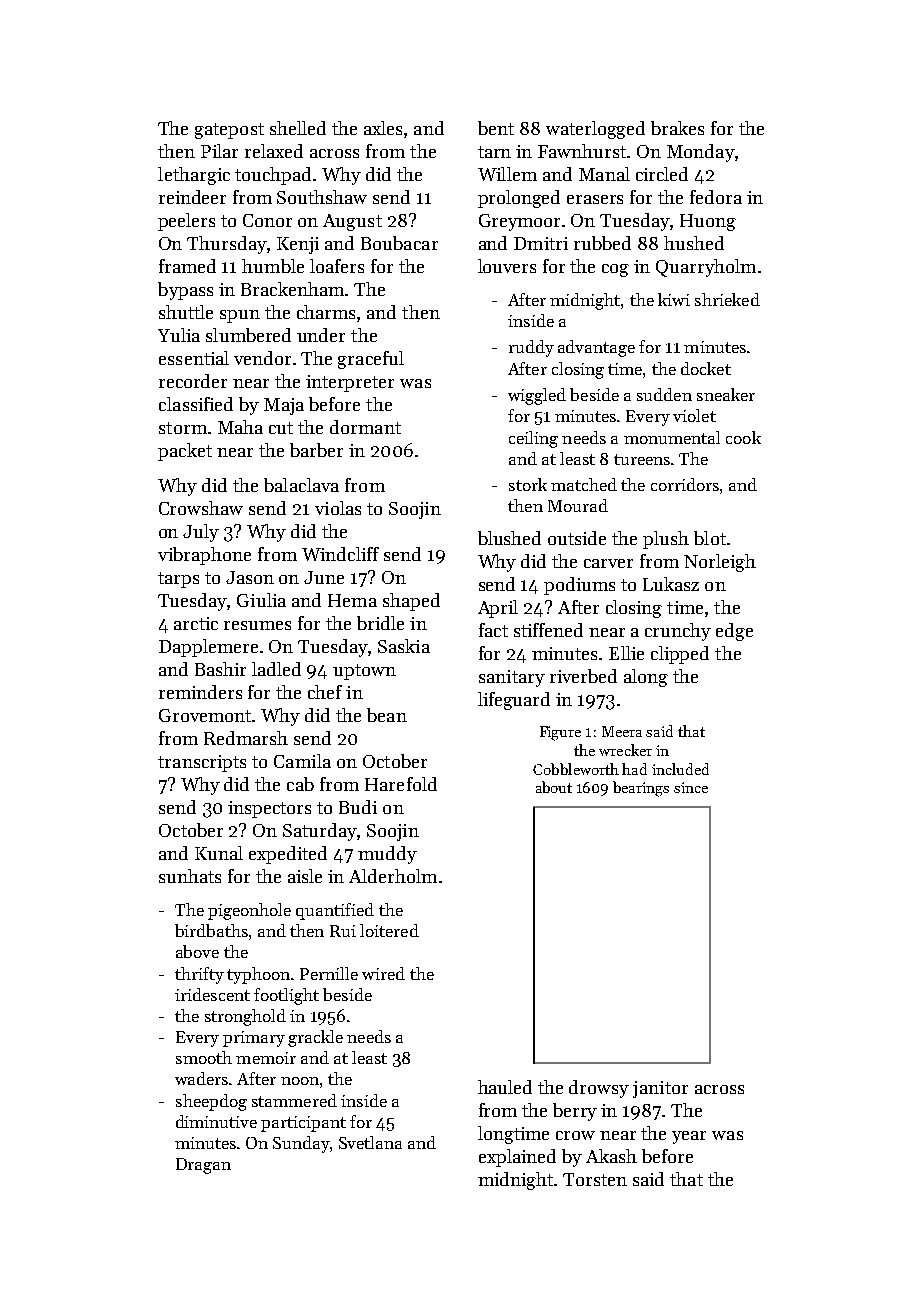 The width and height of the screenshot is (924, 1311). What do you see at coordinates (305, 876) in the screenshot?
I see `aisle` at bounding box center [305, 876].
